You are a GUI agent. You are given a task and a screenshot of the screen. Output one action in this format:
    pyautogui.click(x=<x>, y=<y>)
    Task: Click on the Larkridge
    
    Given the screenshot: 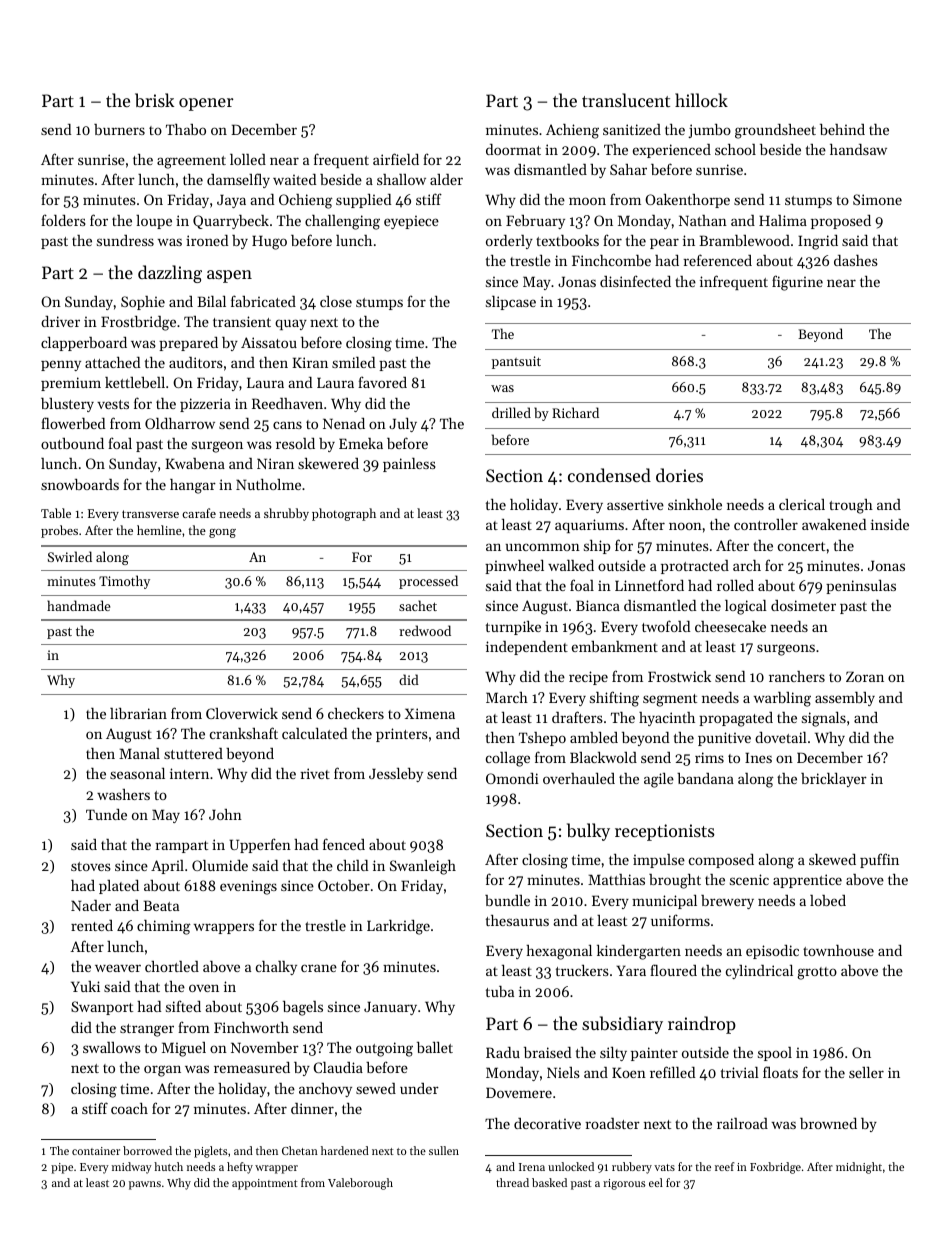 What is the action you would take?
    pyautogui.click(x=398, y=927)
